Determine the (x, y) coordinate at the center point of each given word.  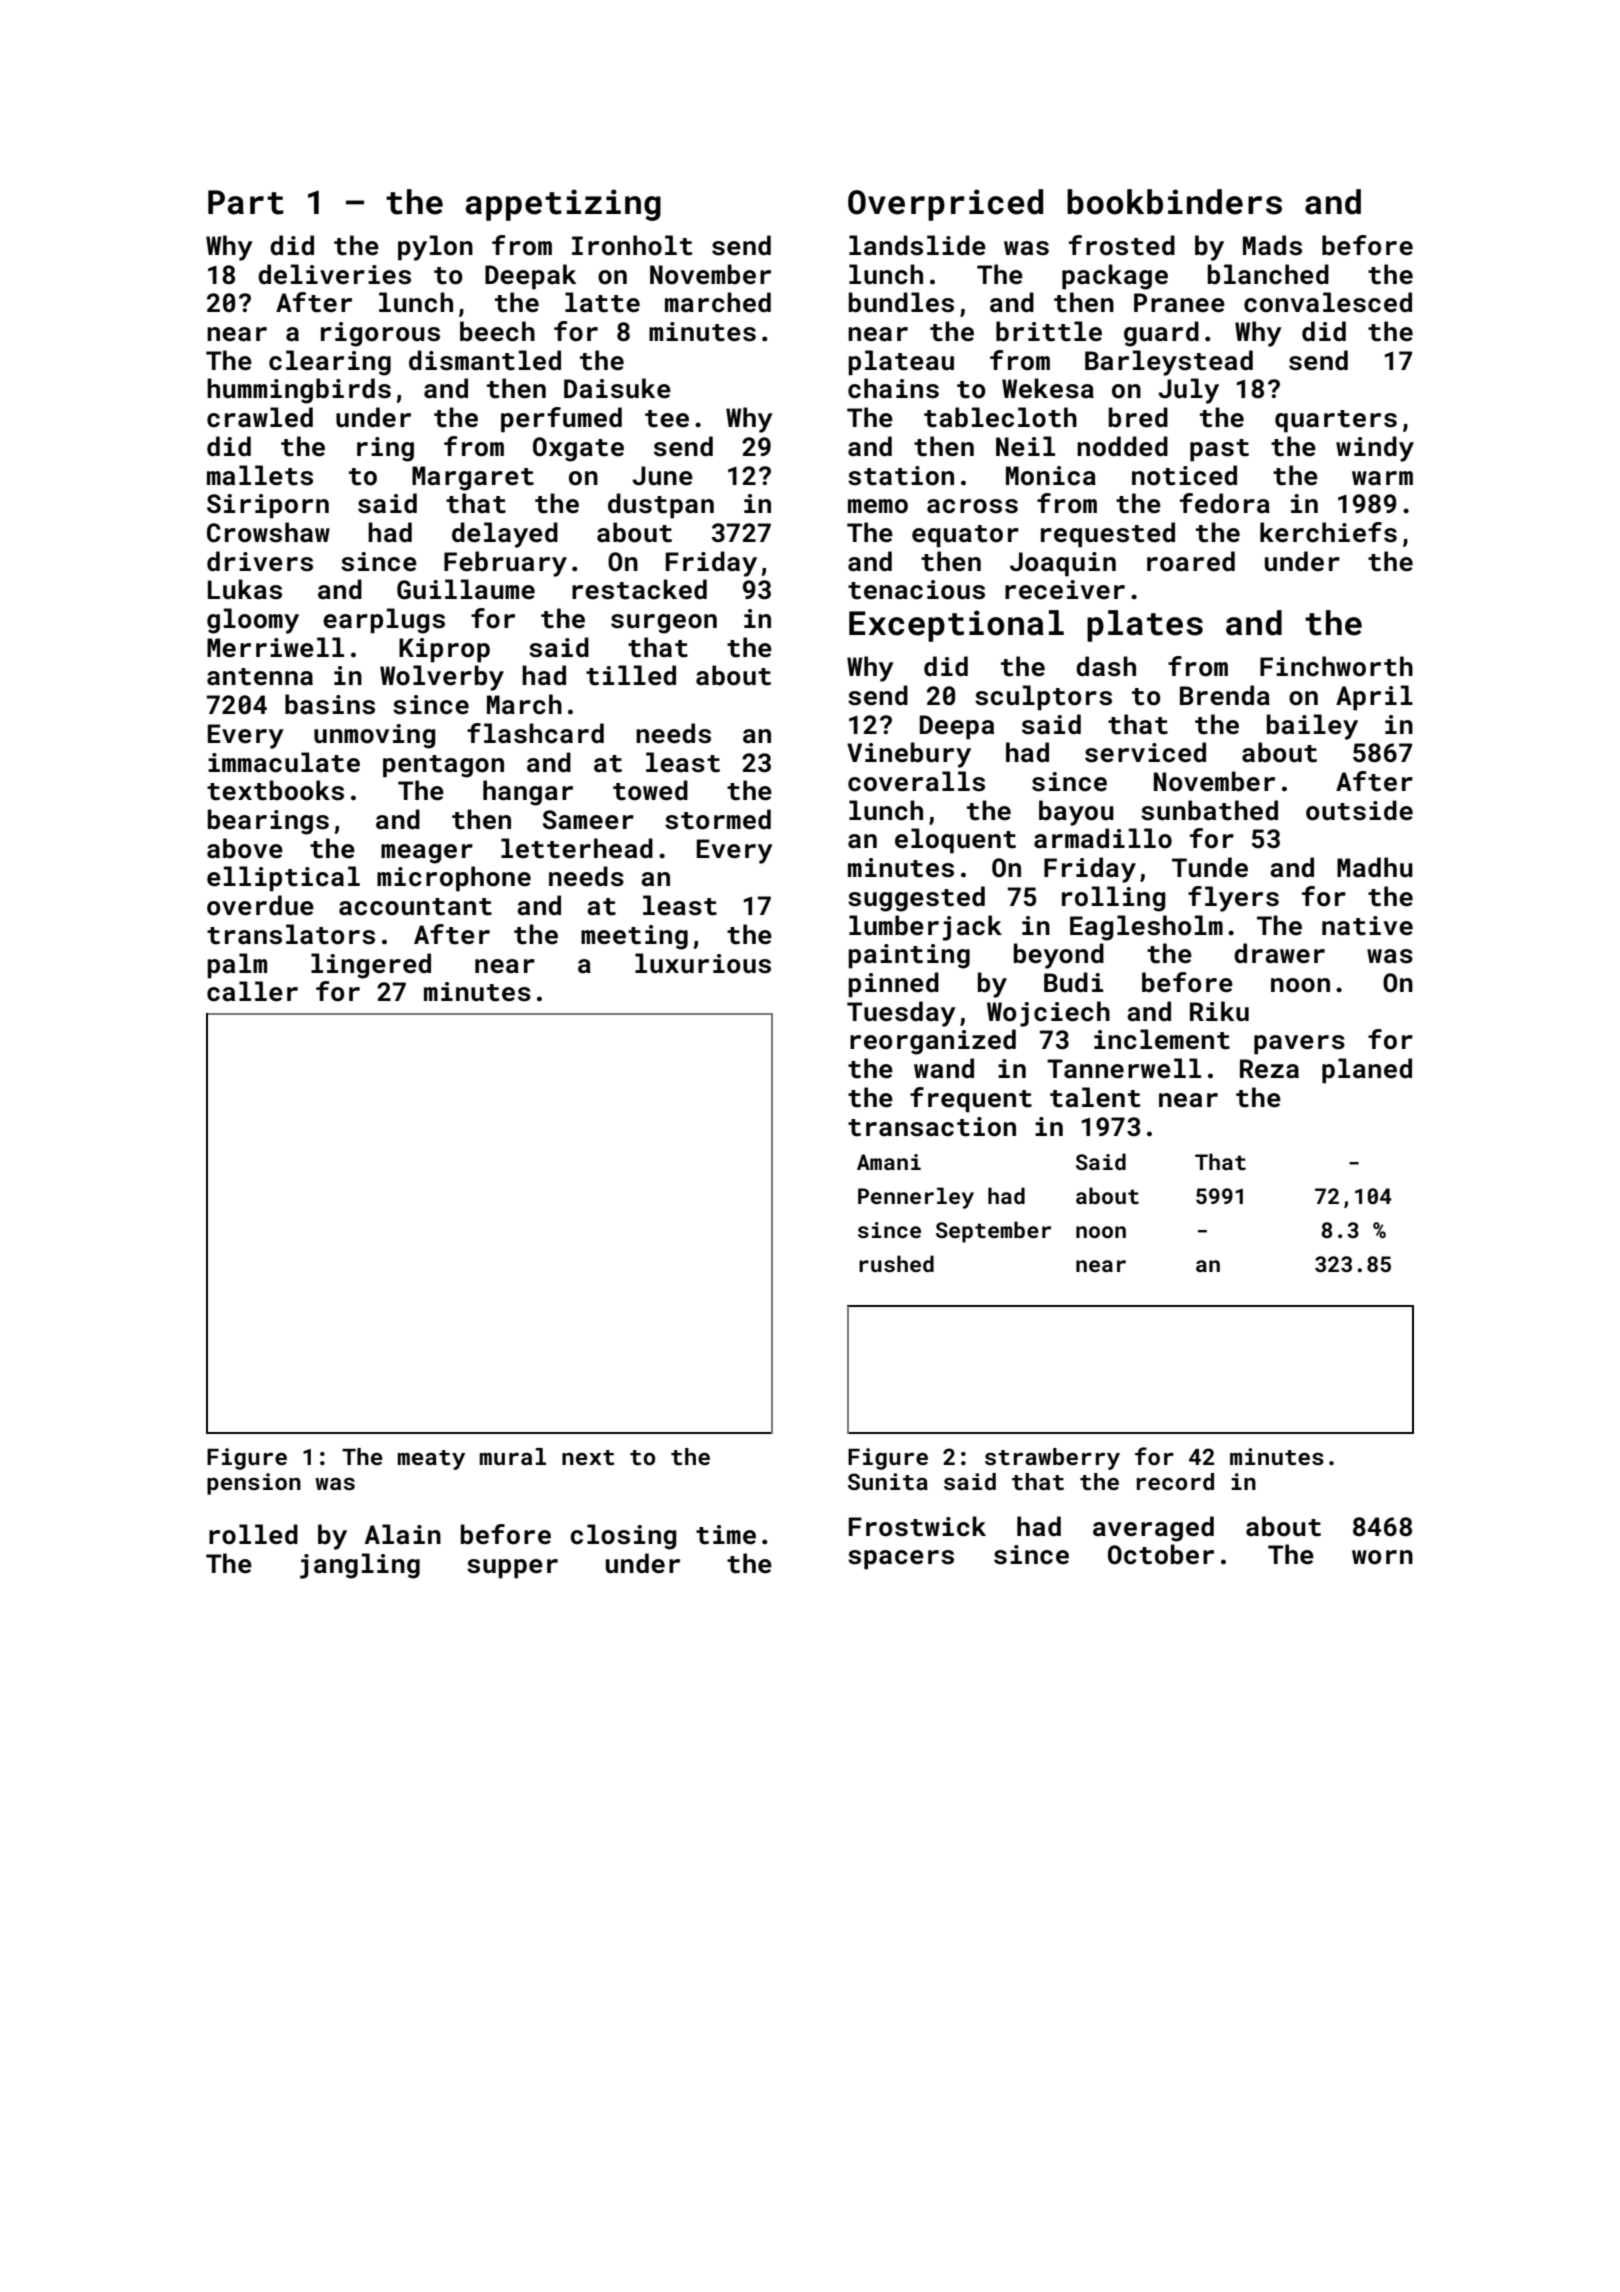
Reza (1269, 1069)
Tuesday (901, 1014)
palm (237, 966)
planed (1367, 1071)
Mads (1272, 245)
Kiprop (444, 650)
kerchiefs (1328, 532)
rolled (253, 1534)
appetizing (563, 205)
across (972, 506)
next (588, 1457)
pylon (435, 248)
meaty (431, 1460)
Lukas (245, 589)
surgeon (664, 624)
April (1374, 698)
